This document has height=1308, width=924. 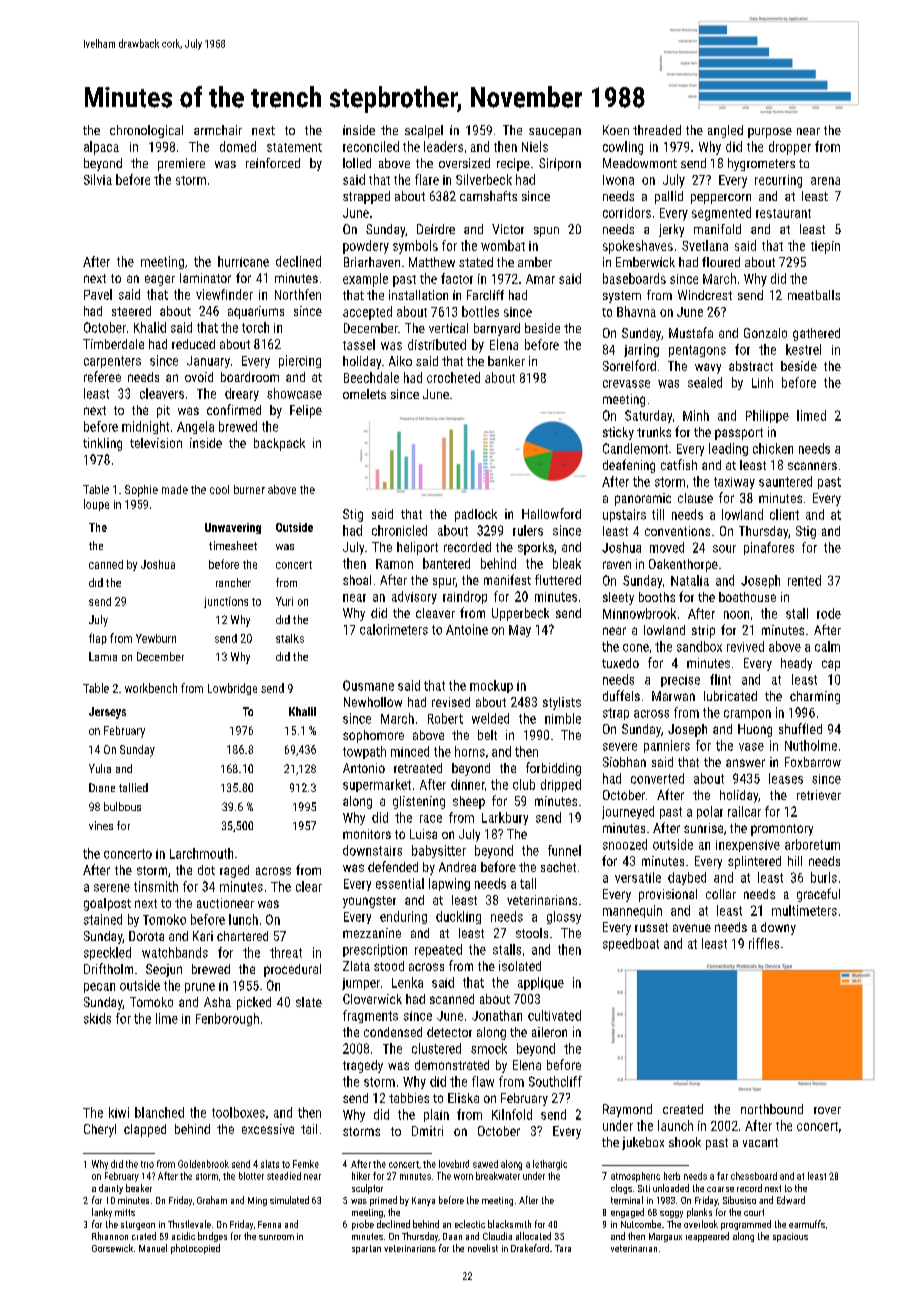 I want to click on hiker, so click(x=361, y=1176).
